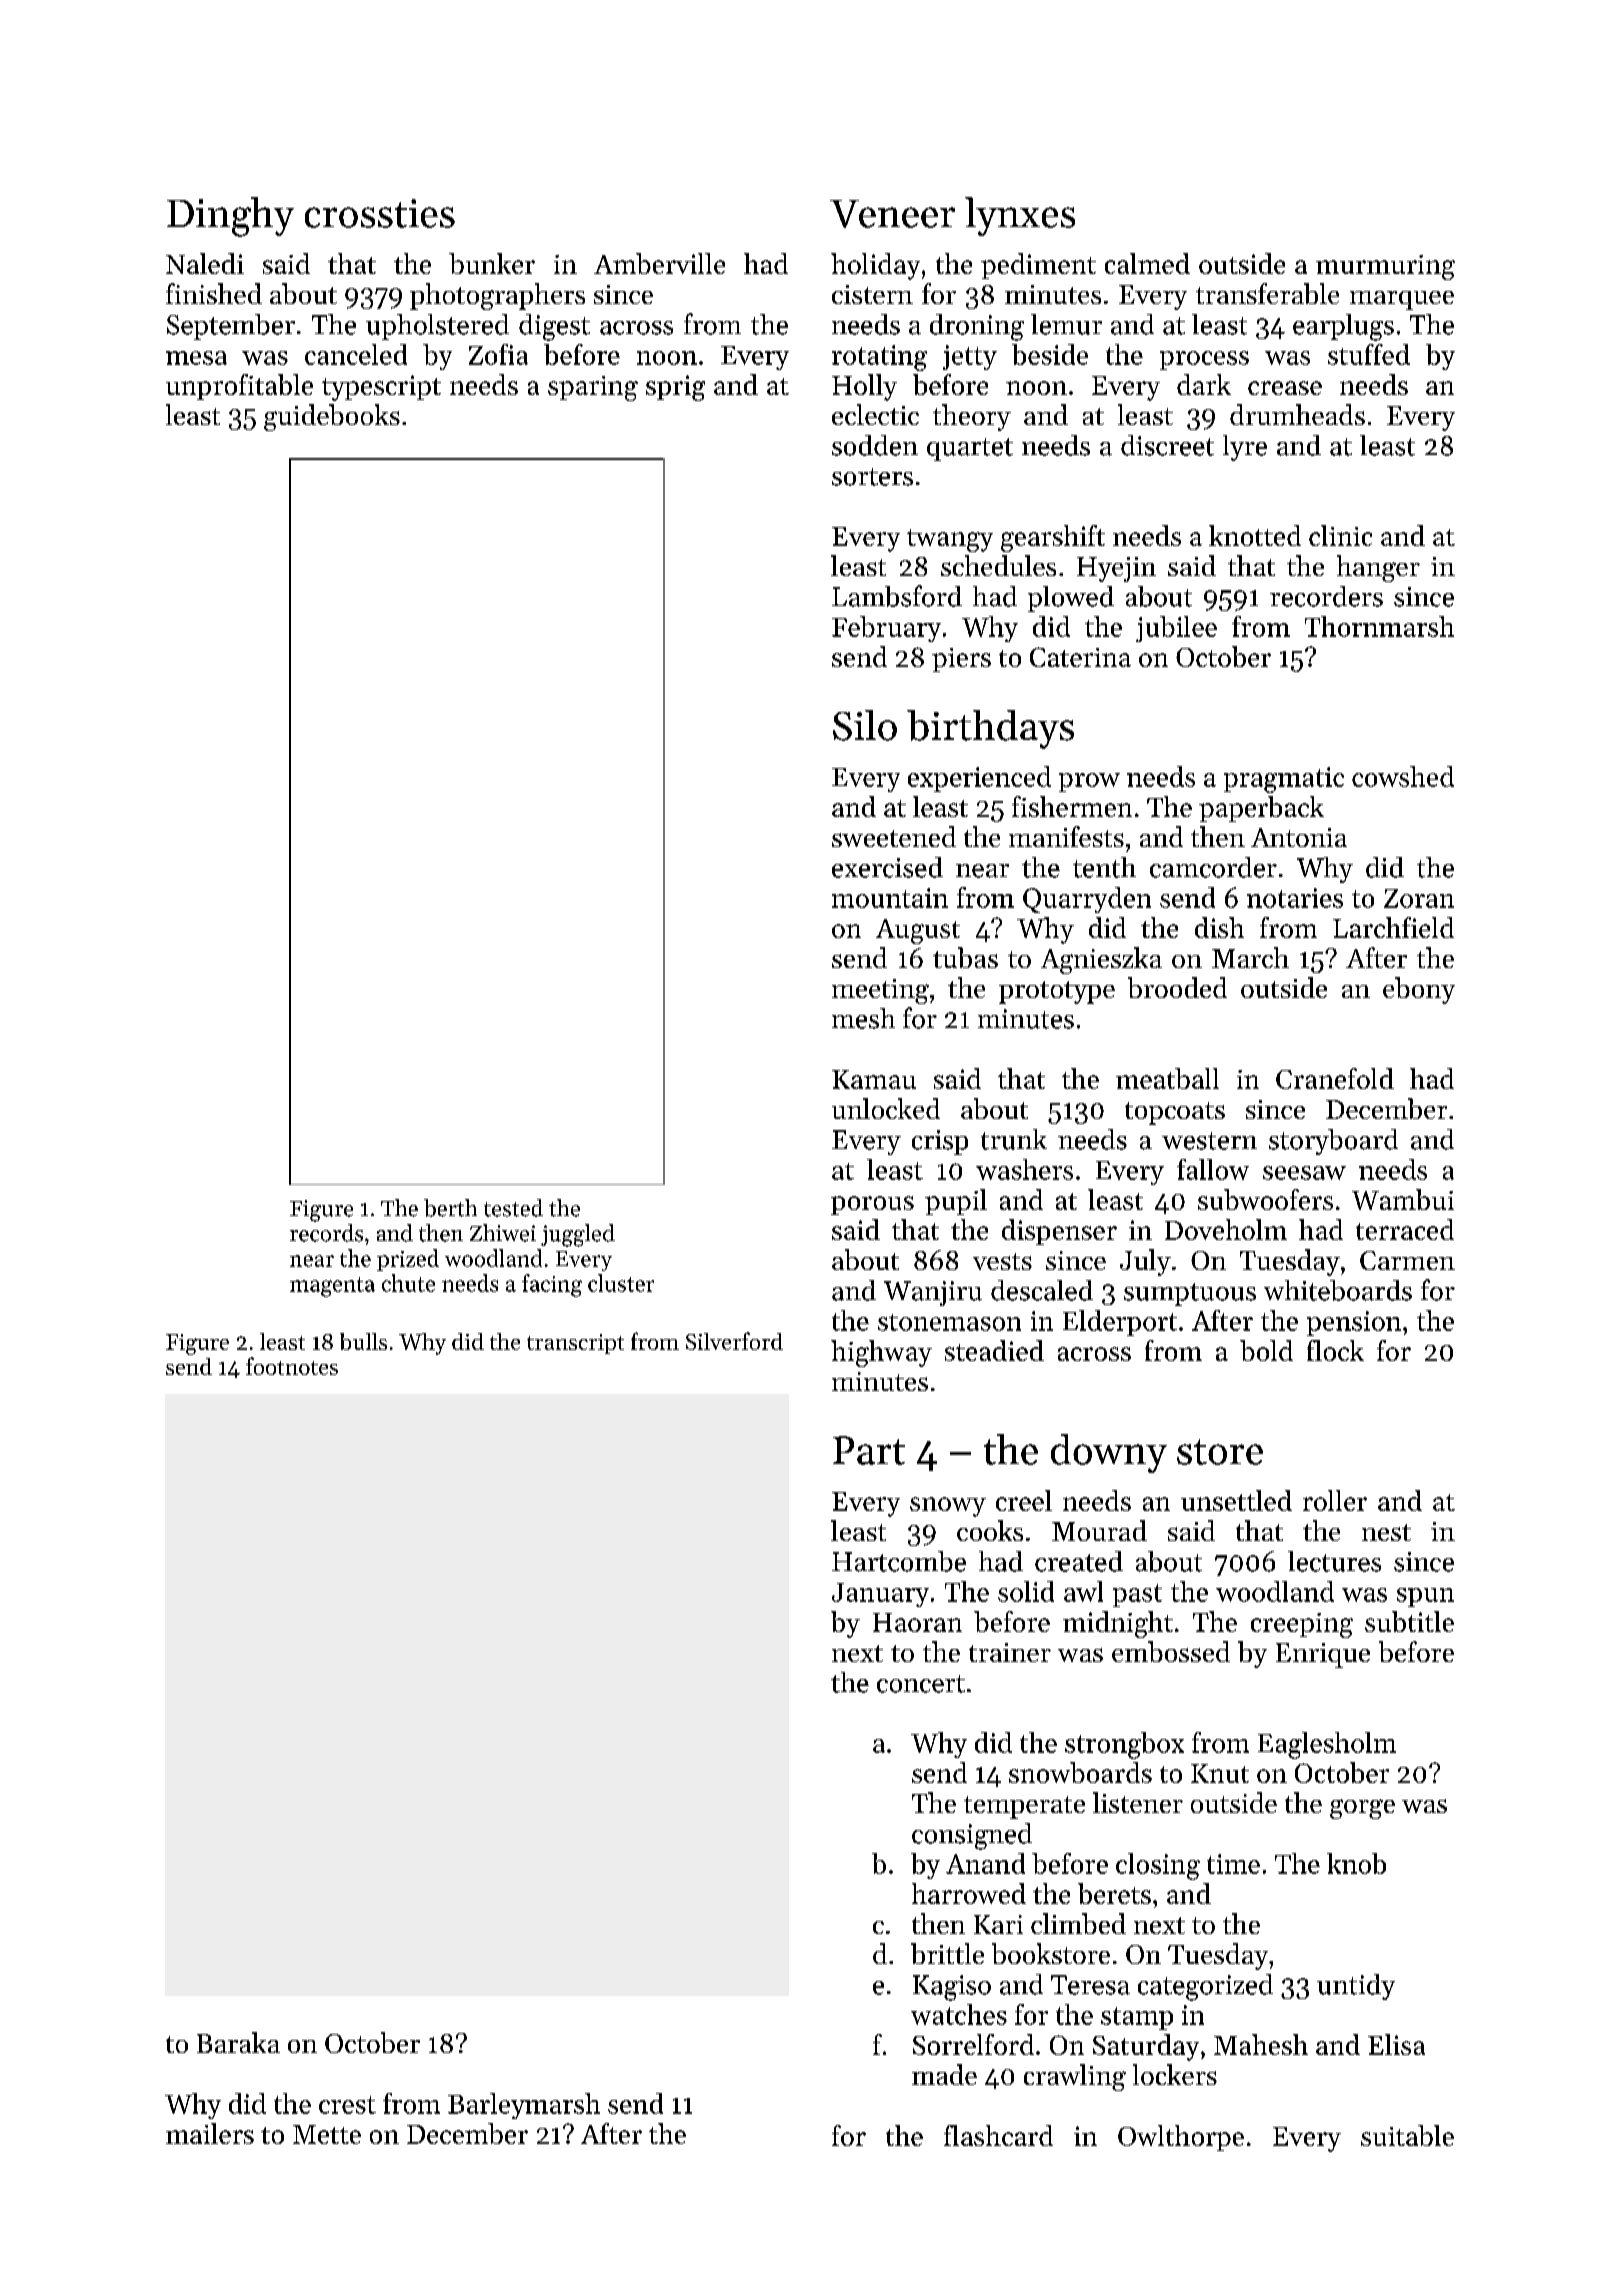 This page has height=2292, width=1620. I want to click on categorized, so click(1205, 1987).
